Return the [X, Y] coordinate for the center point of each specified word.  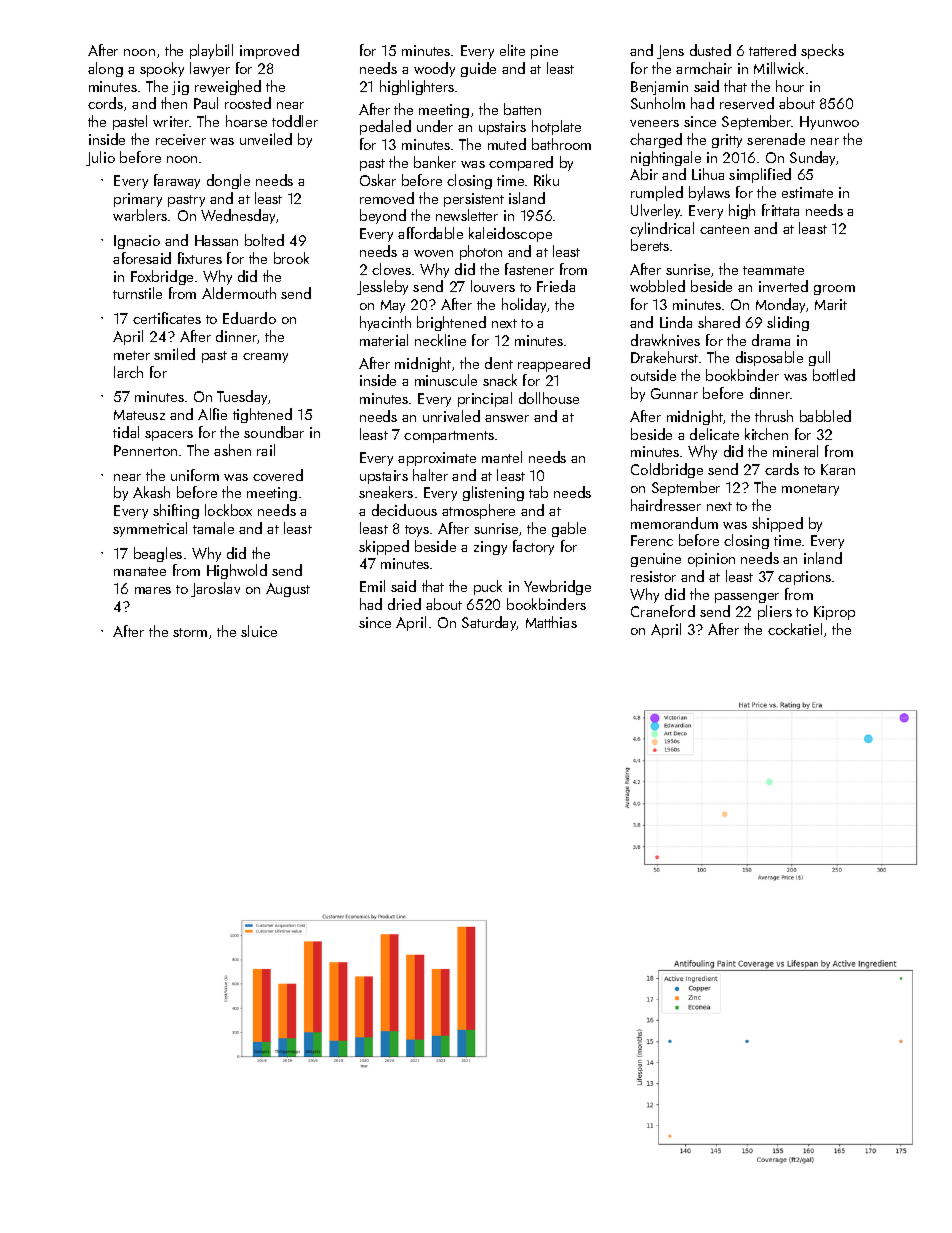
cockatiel [795, 629]
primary [138, 200]
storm [190, 632]
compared [521, 163]
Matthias [551, 622]
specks [822, 51]
